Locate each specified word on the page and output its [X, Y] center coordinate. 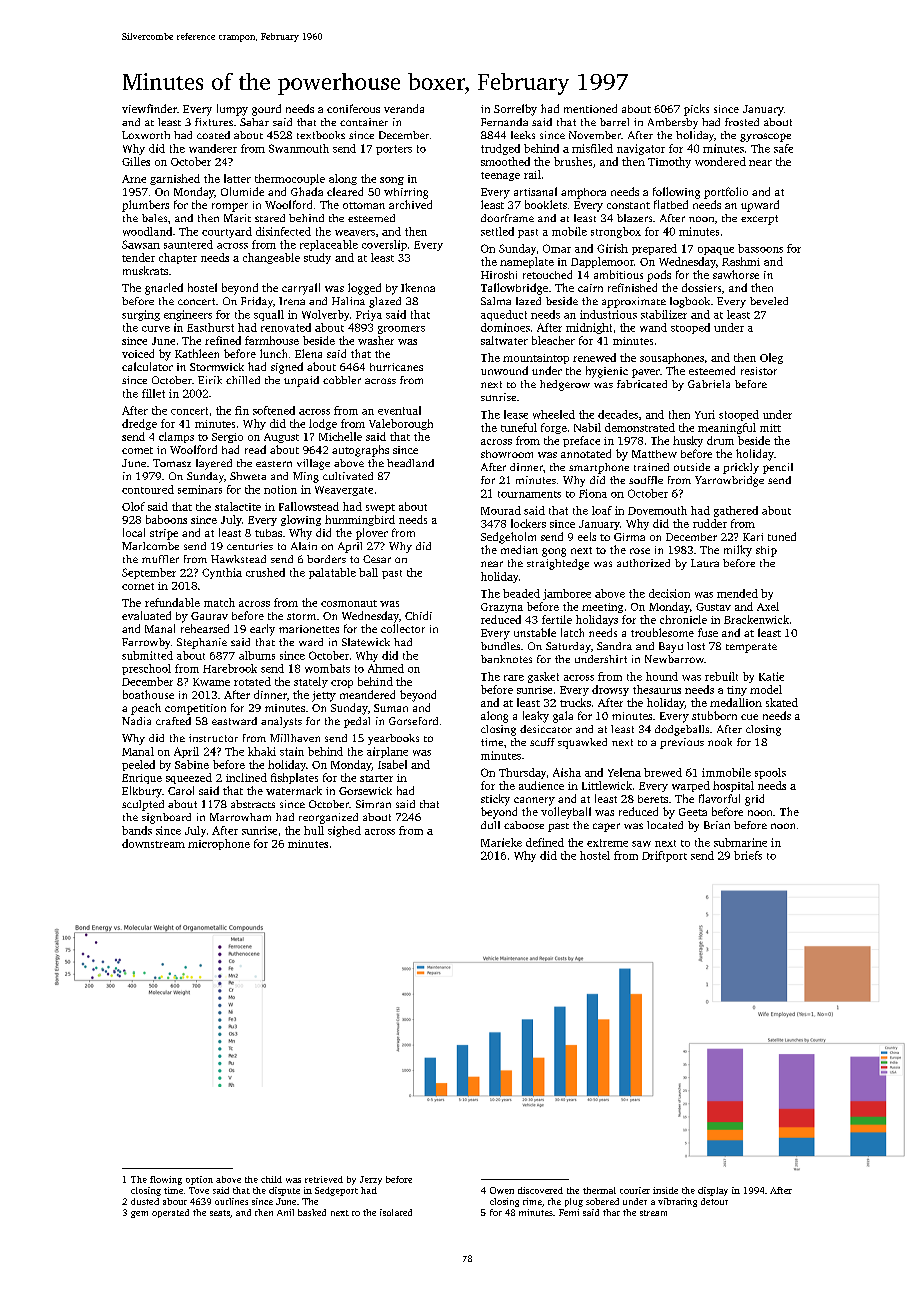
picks [696, 110]
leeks [523, 135]
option [199, 1180]
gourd [266, 110]
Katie [771, 676]
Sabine [192, 764]
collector [403, 628]
